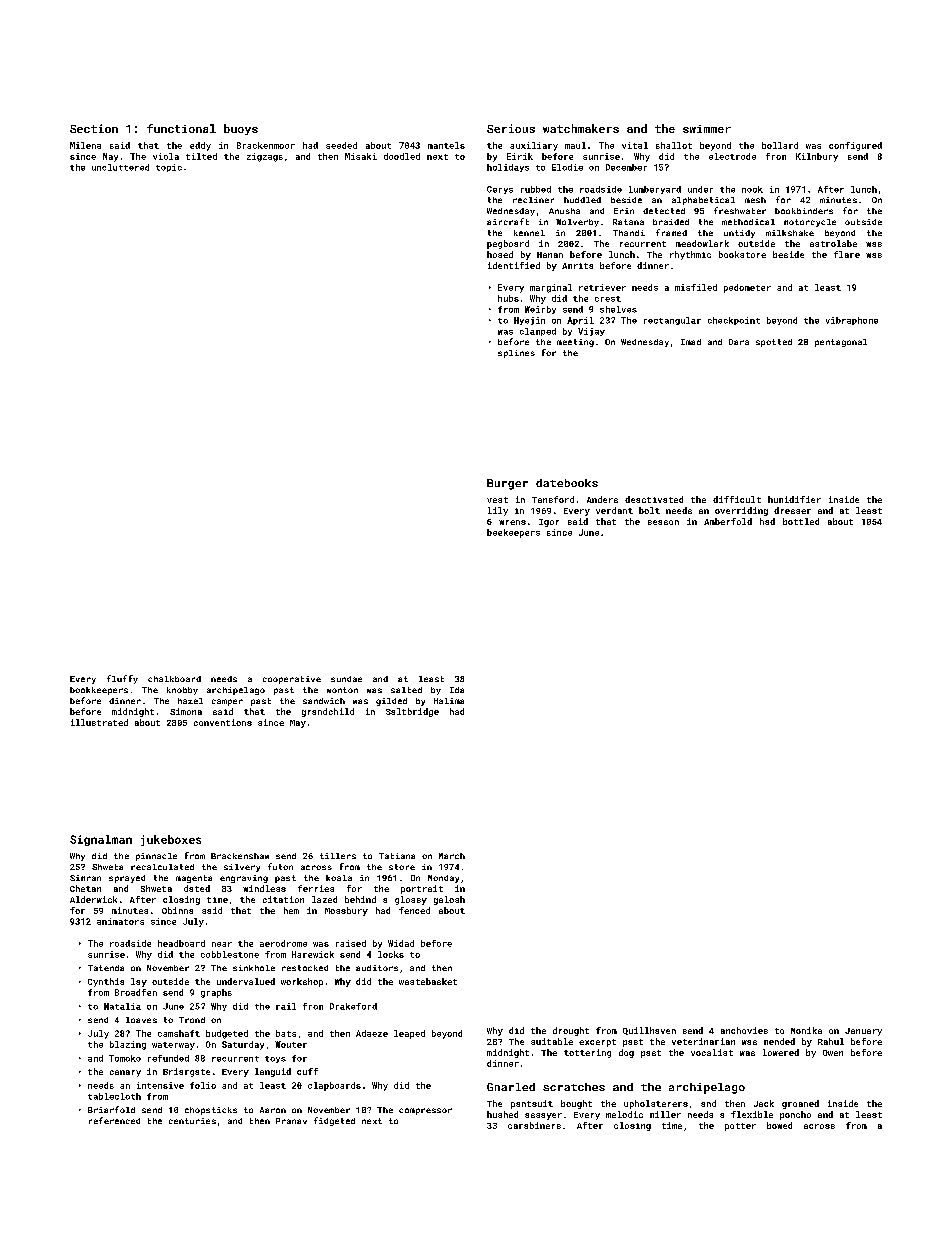 This page has width=952, height=1233. I want to click on hushed, so click(502, 1114).
